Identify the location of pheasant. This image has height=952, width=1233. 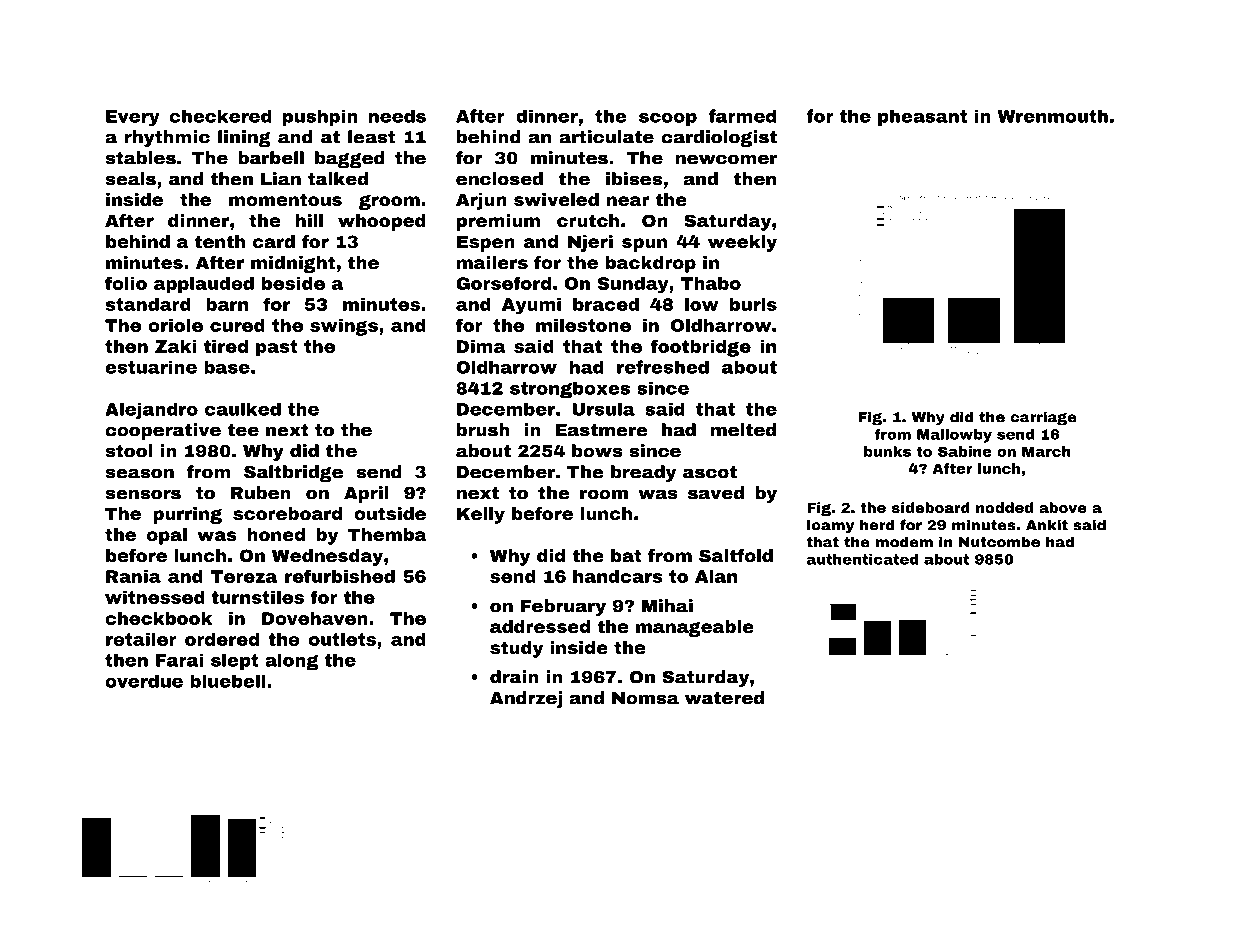
(922, 117).
